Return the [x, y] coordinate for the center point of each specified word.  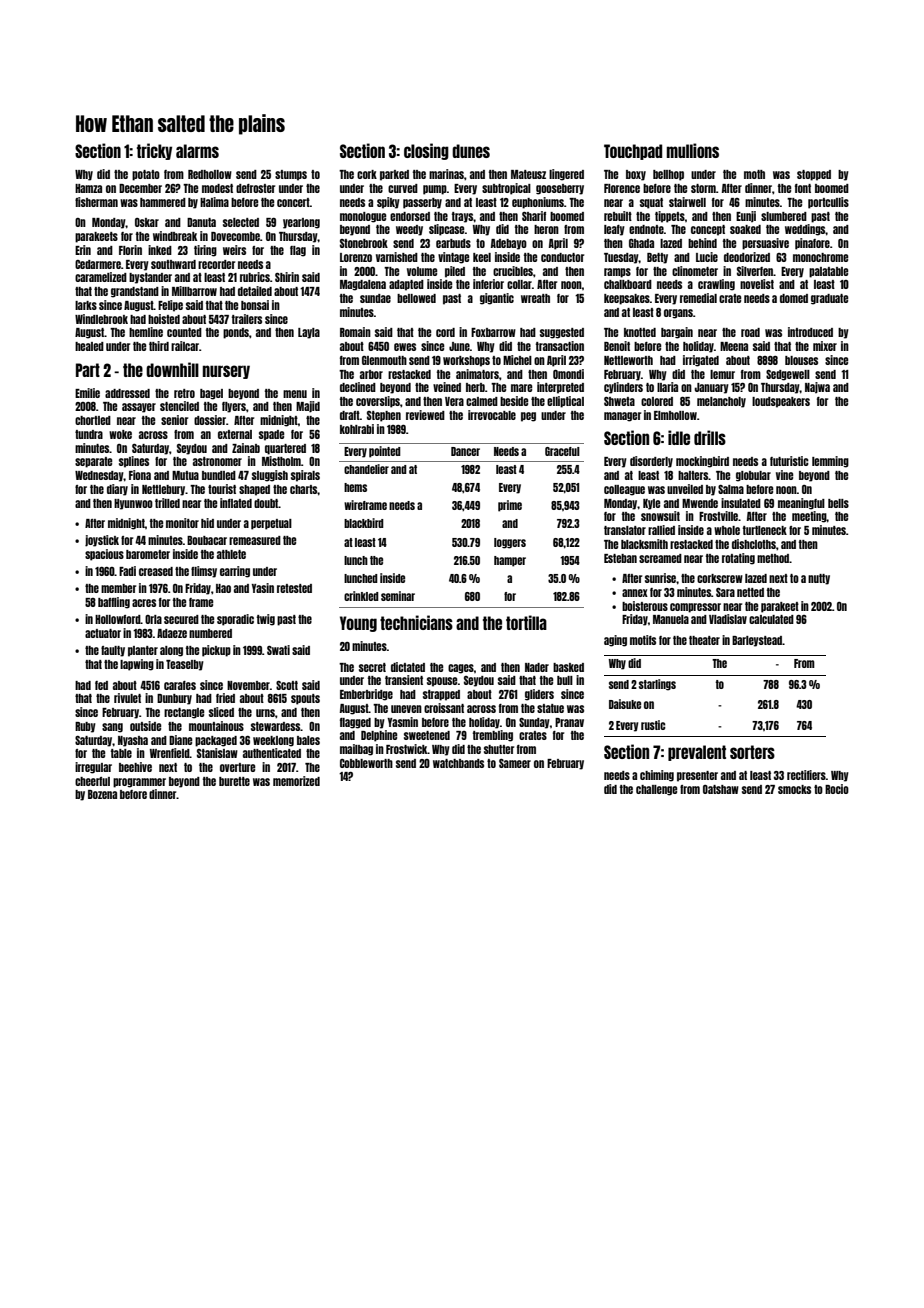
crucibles [513, 271]
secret [372, 667]
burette [234, 781]
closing [426, 151]
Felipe [170, 306]
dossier [210, 420]
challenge [656, 790]
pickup [216, 651]
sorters [752, 752]
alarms [197, 151]
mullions [693, 150]
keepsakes [627, 299]
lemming [830, 462]
